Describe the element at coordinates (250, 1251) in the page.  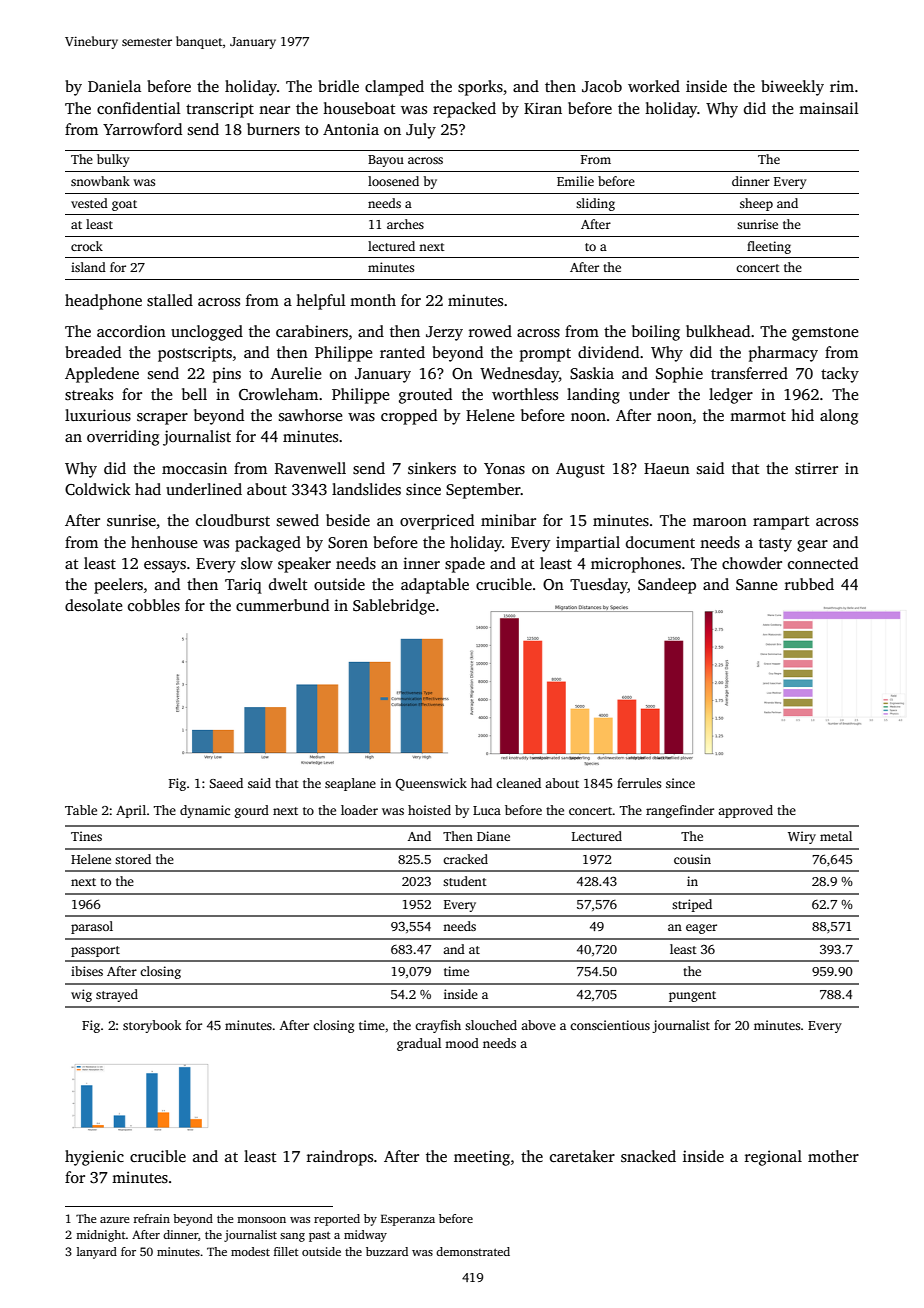
I see `modest` at that location.
